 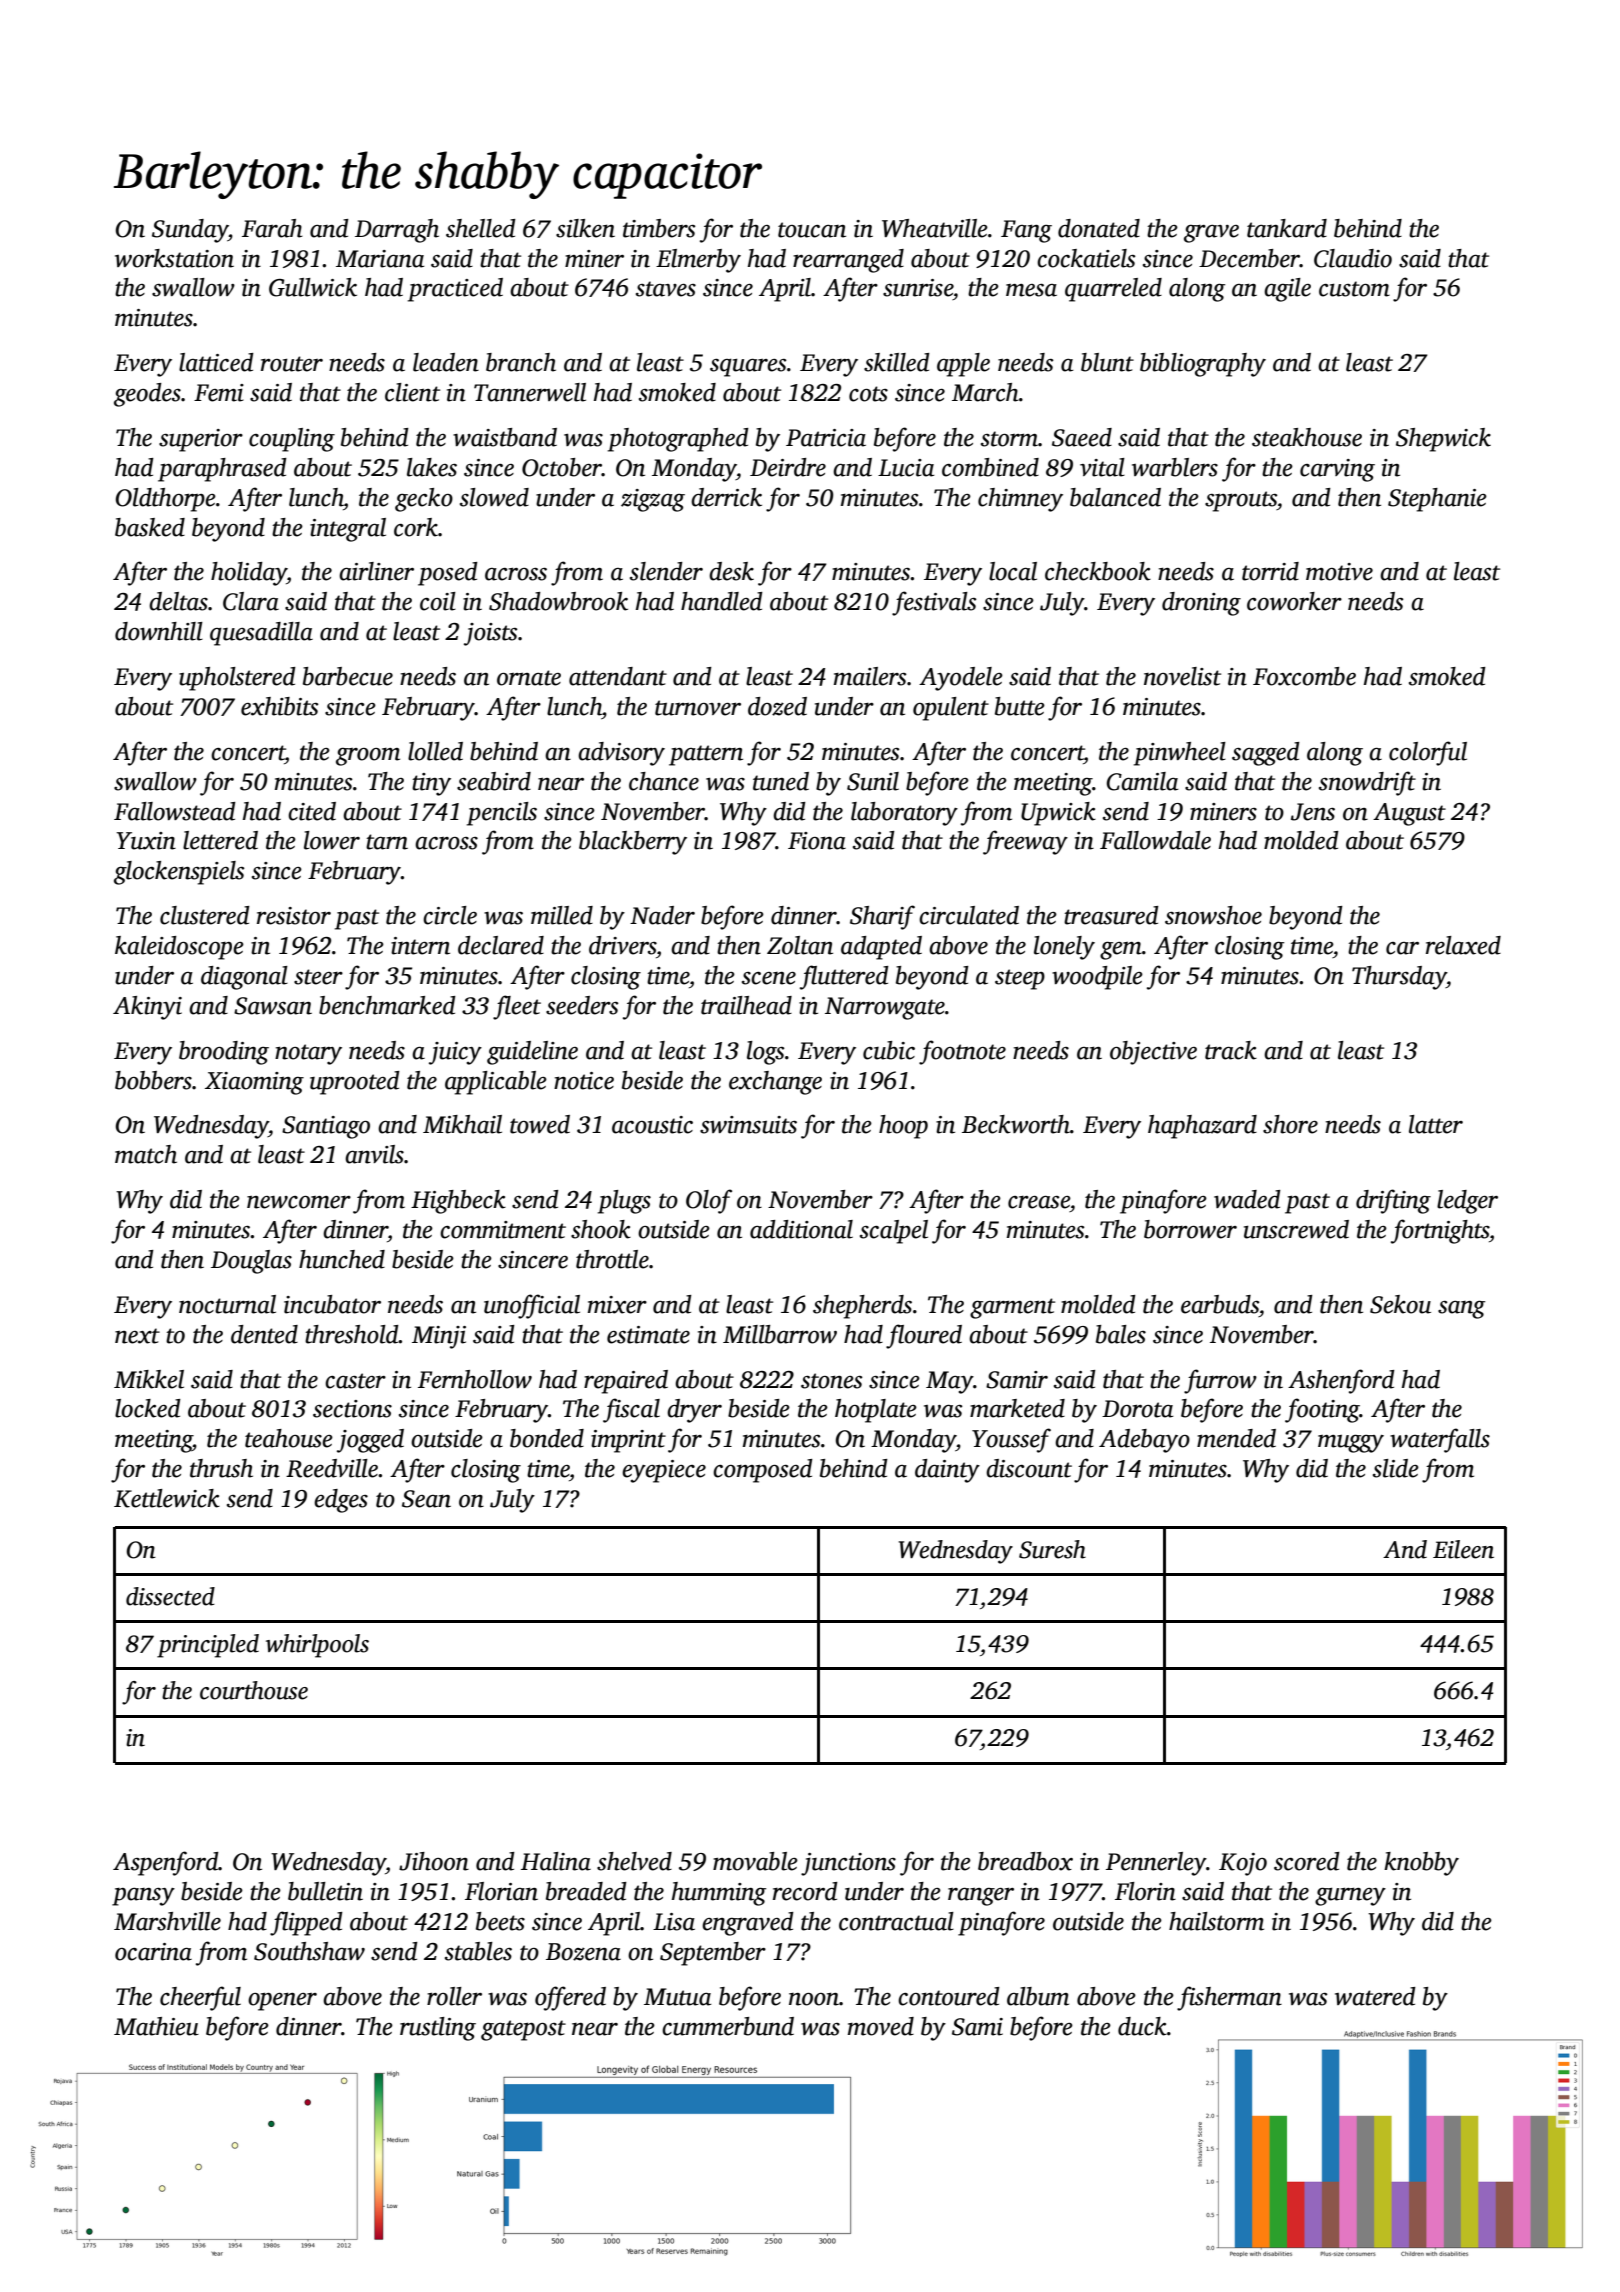 What do you see at coordinates (216, 362) in the image?
I see `latticed` at bounding box center [216, 362].
